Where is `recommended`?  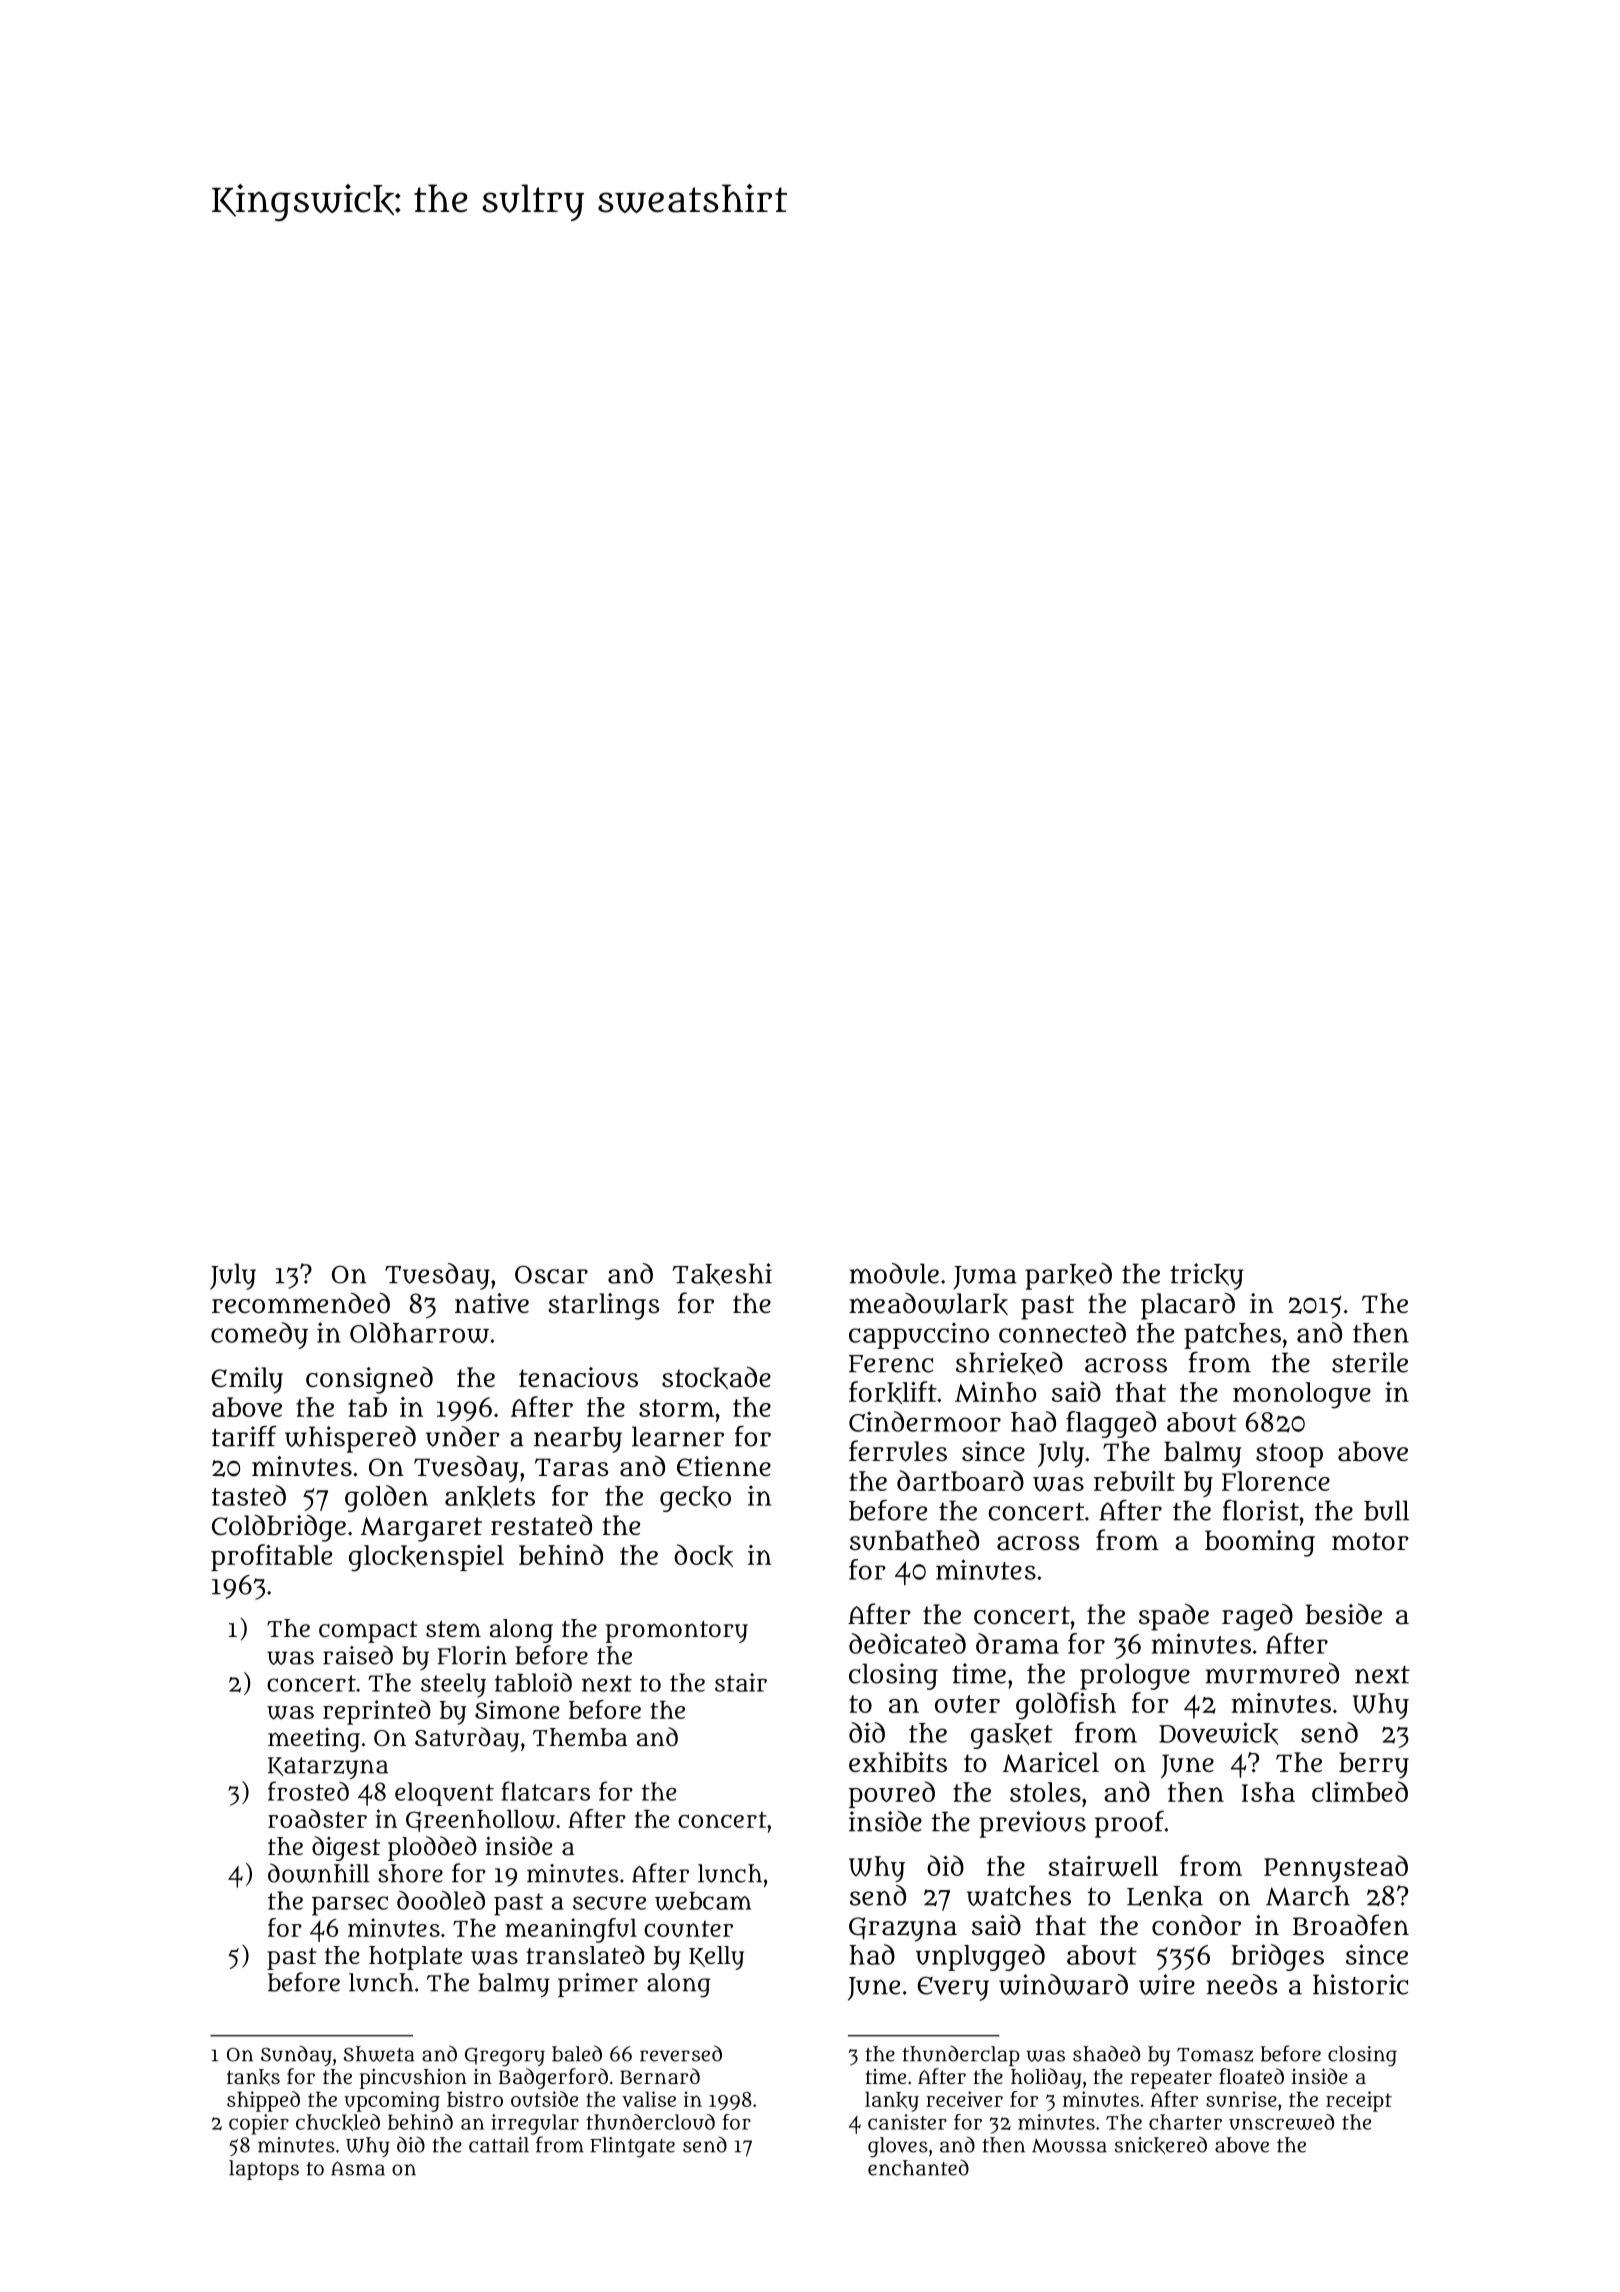 recommended is located at coordinates (301, 1302).
